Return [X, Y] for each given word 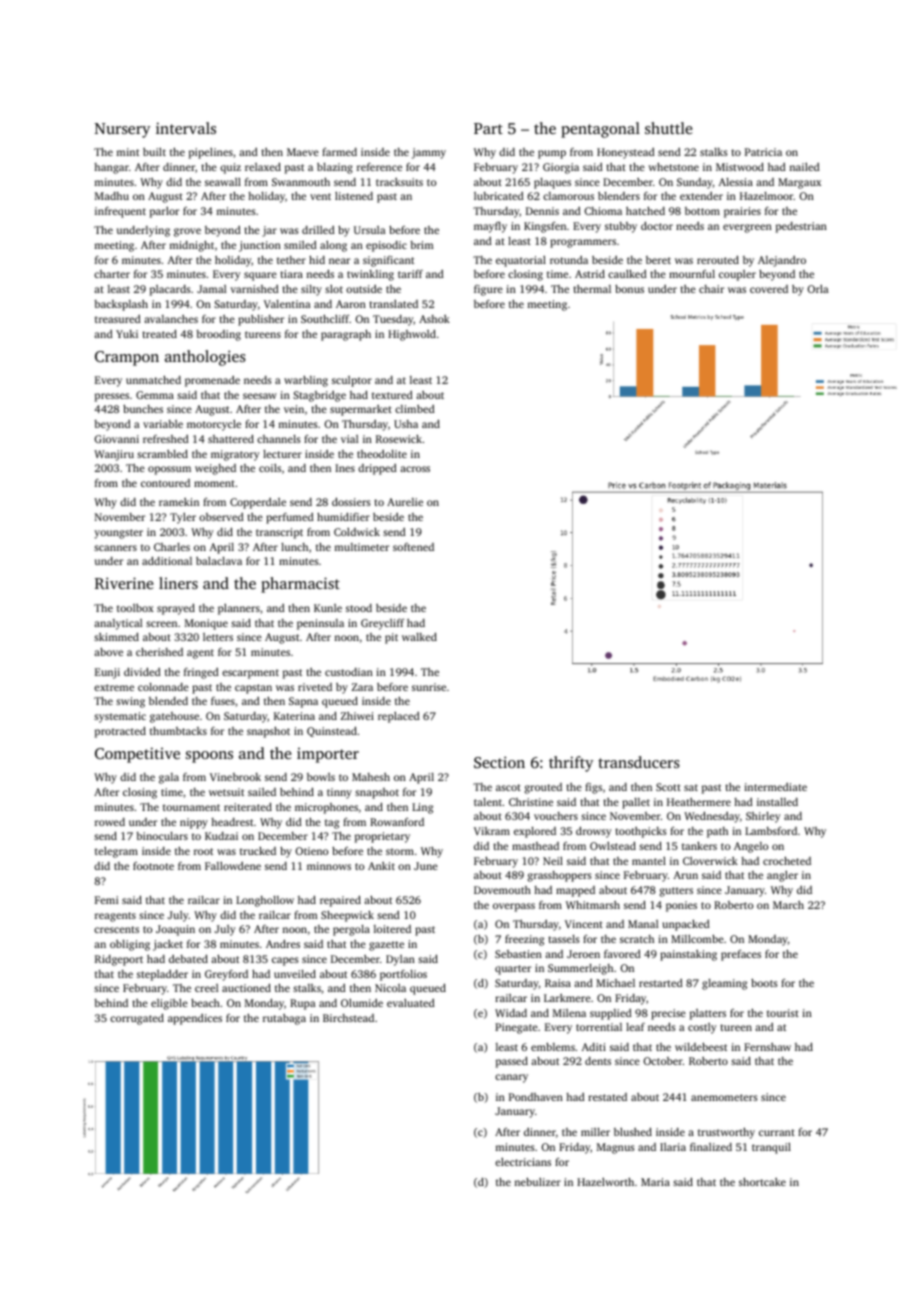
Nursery [122, 130]
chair [711, 289]
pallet [636, 803]
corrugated [137, 1019]
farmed [339, 152]
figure [488, 290]
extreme [114, 687]
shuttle [669, 128]
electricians [523, 1162]
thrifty [571, 764]
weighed [215, 469]
